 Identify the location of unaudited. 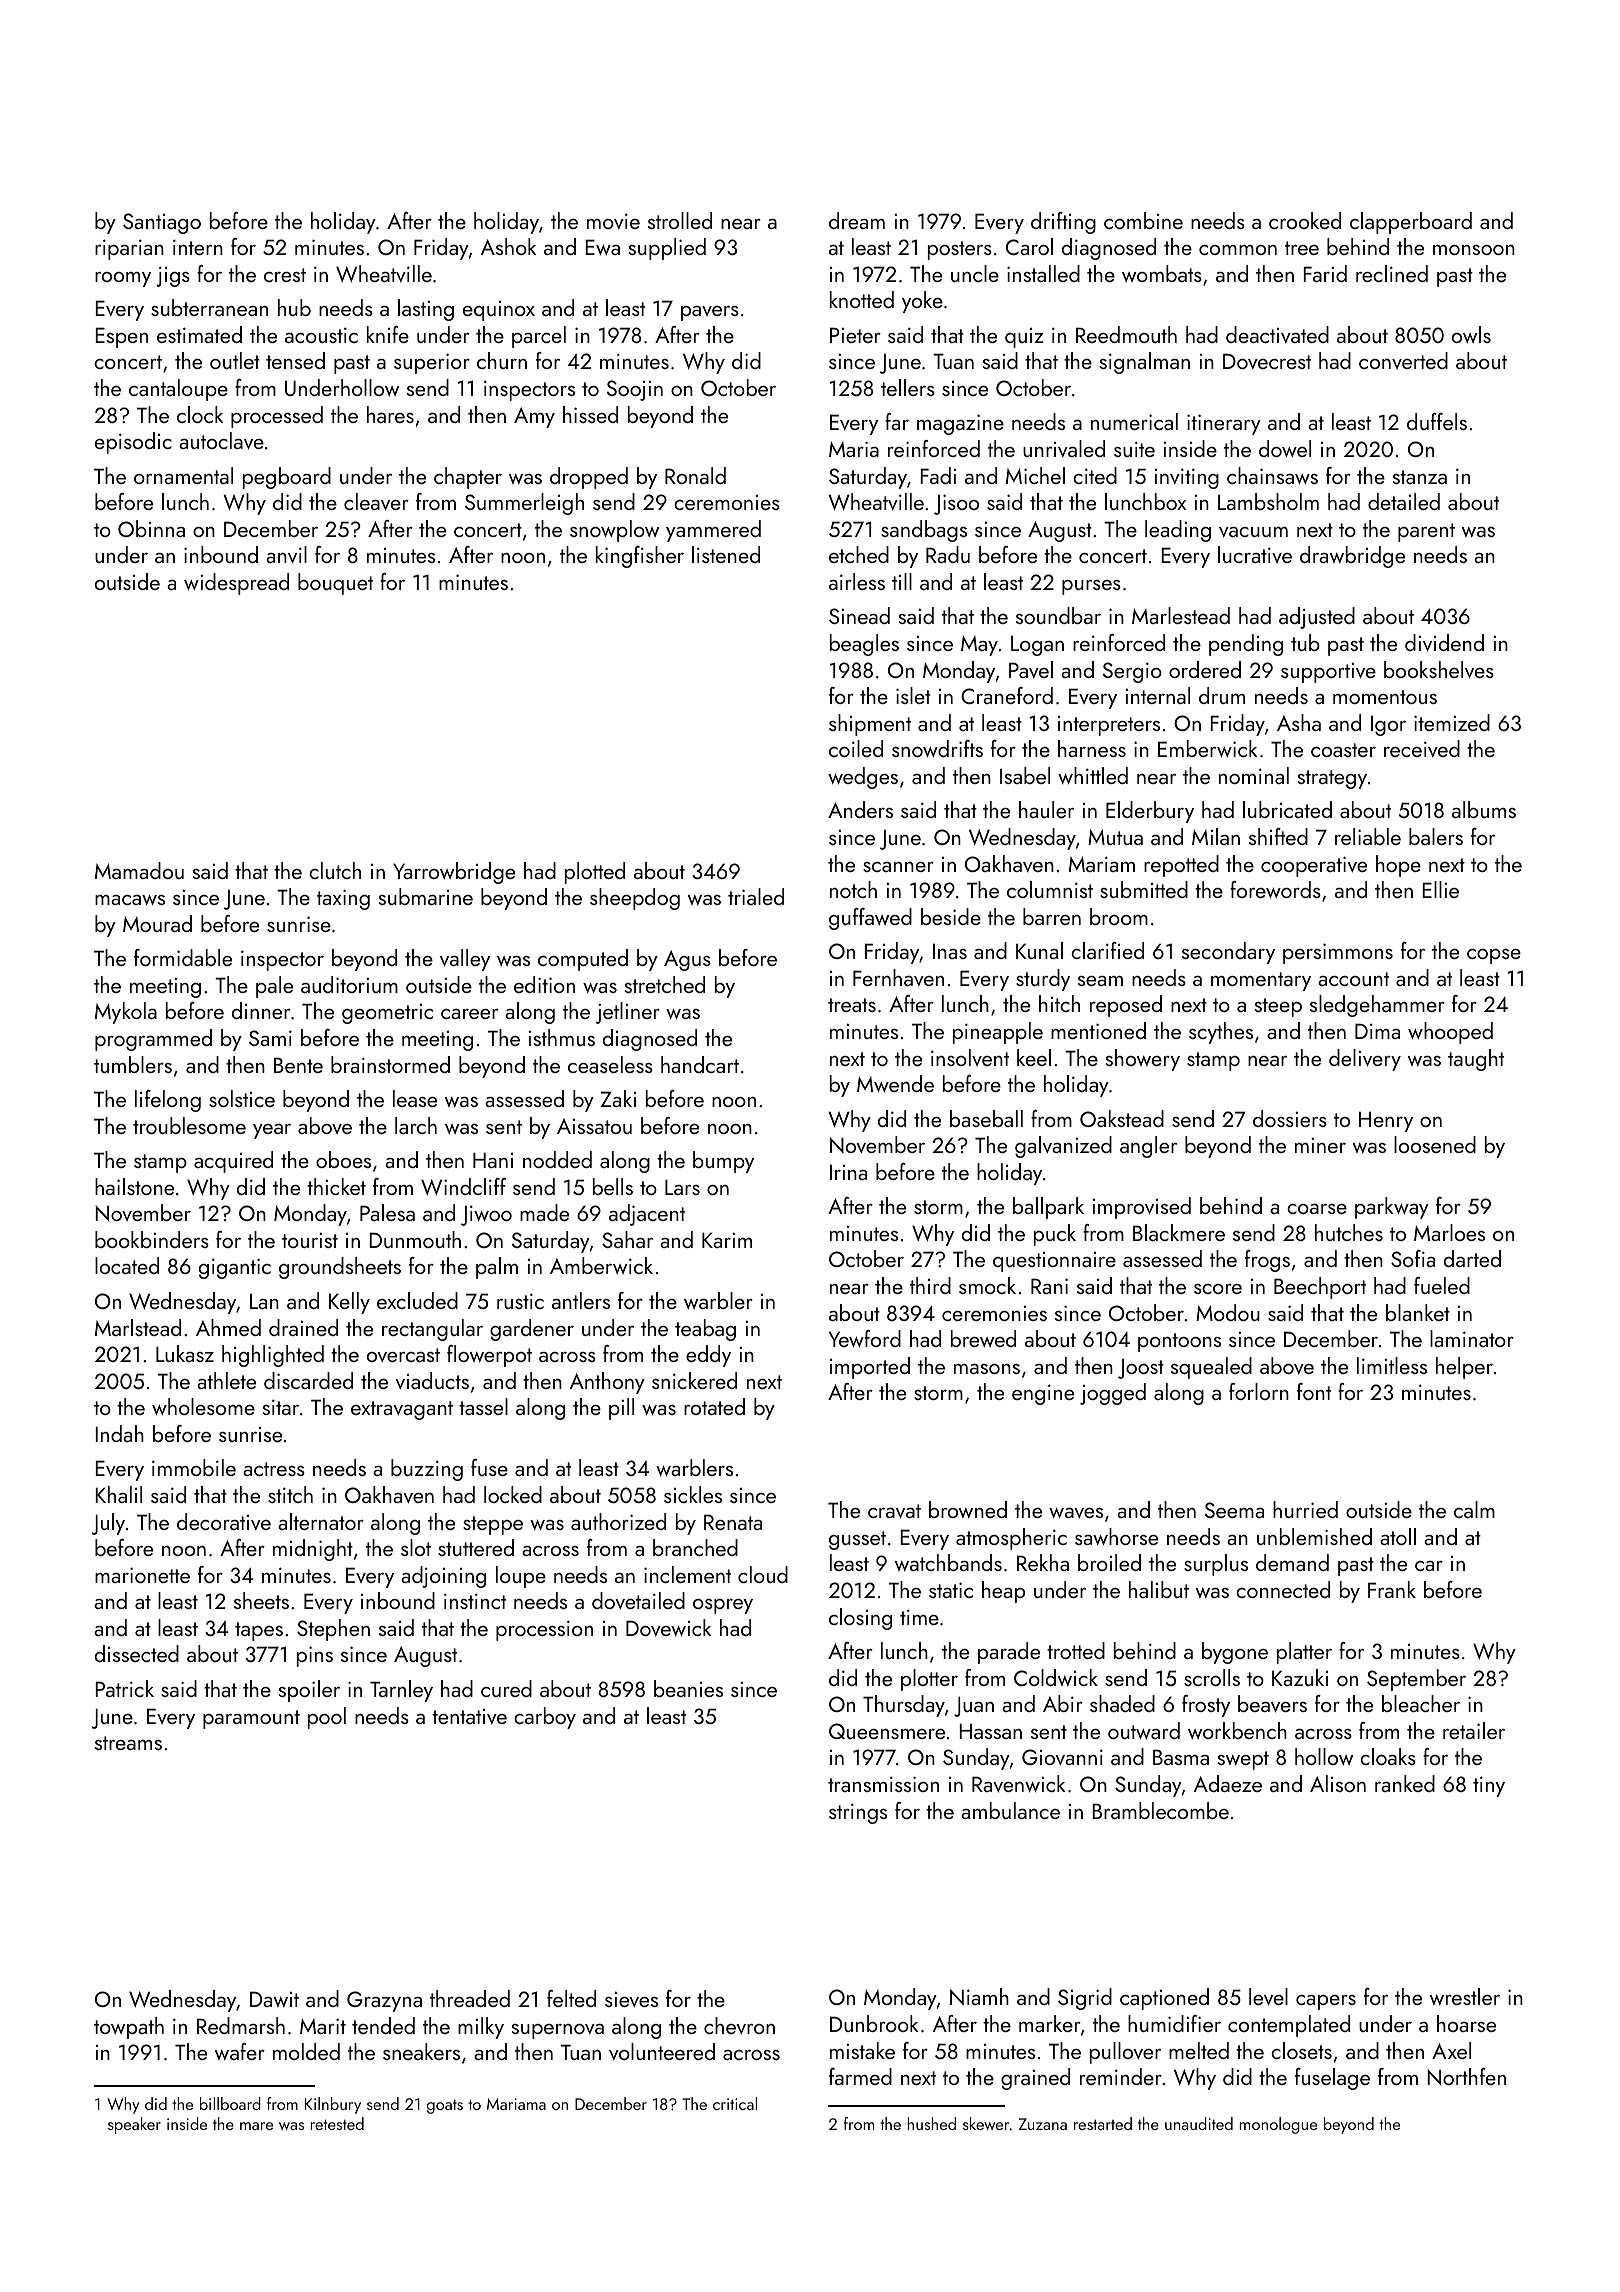
(1199, 2123).
